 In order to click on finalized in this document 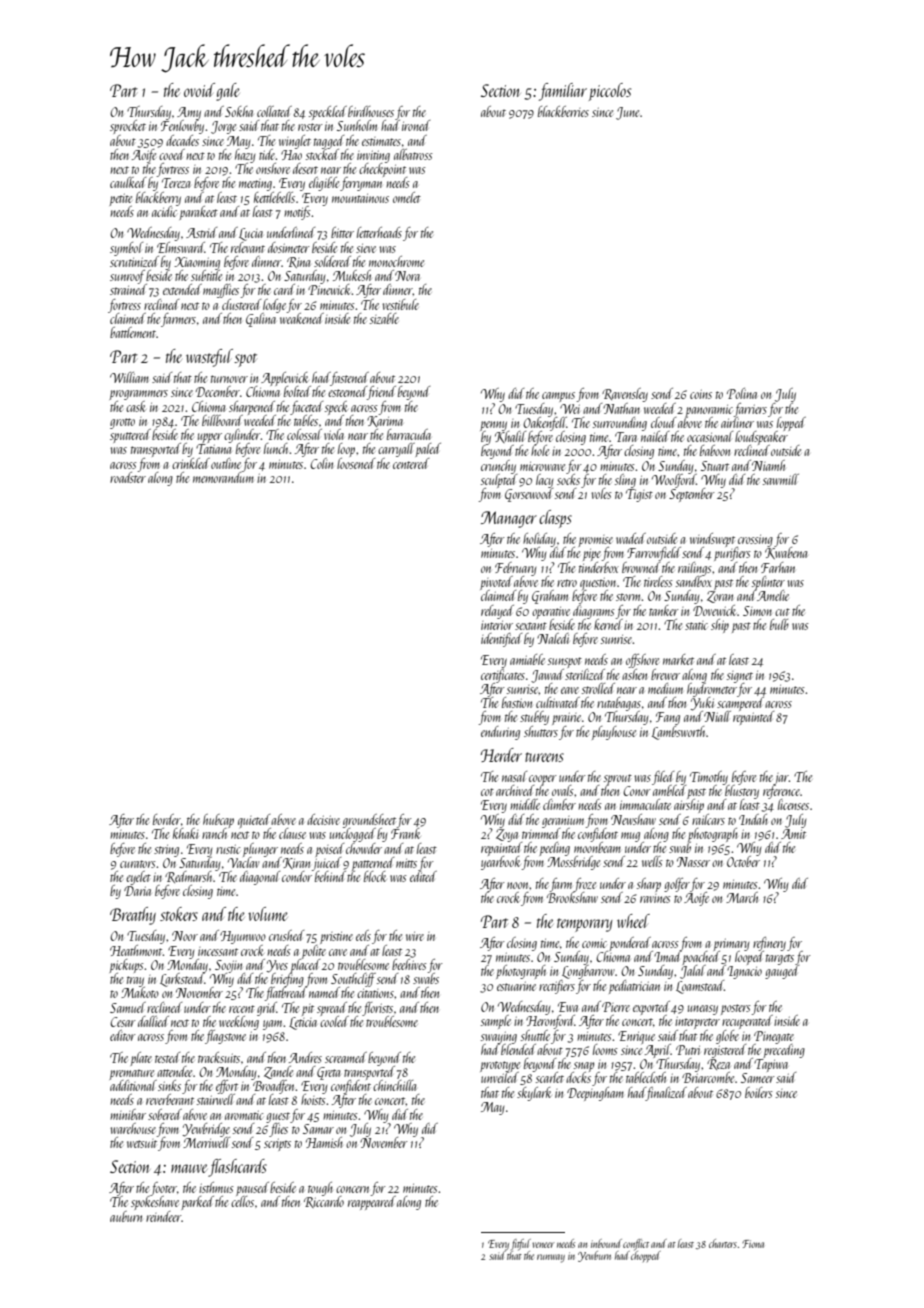, I will do `click(666, 1094)`.
